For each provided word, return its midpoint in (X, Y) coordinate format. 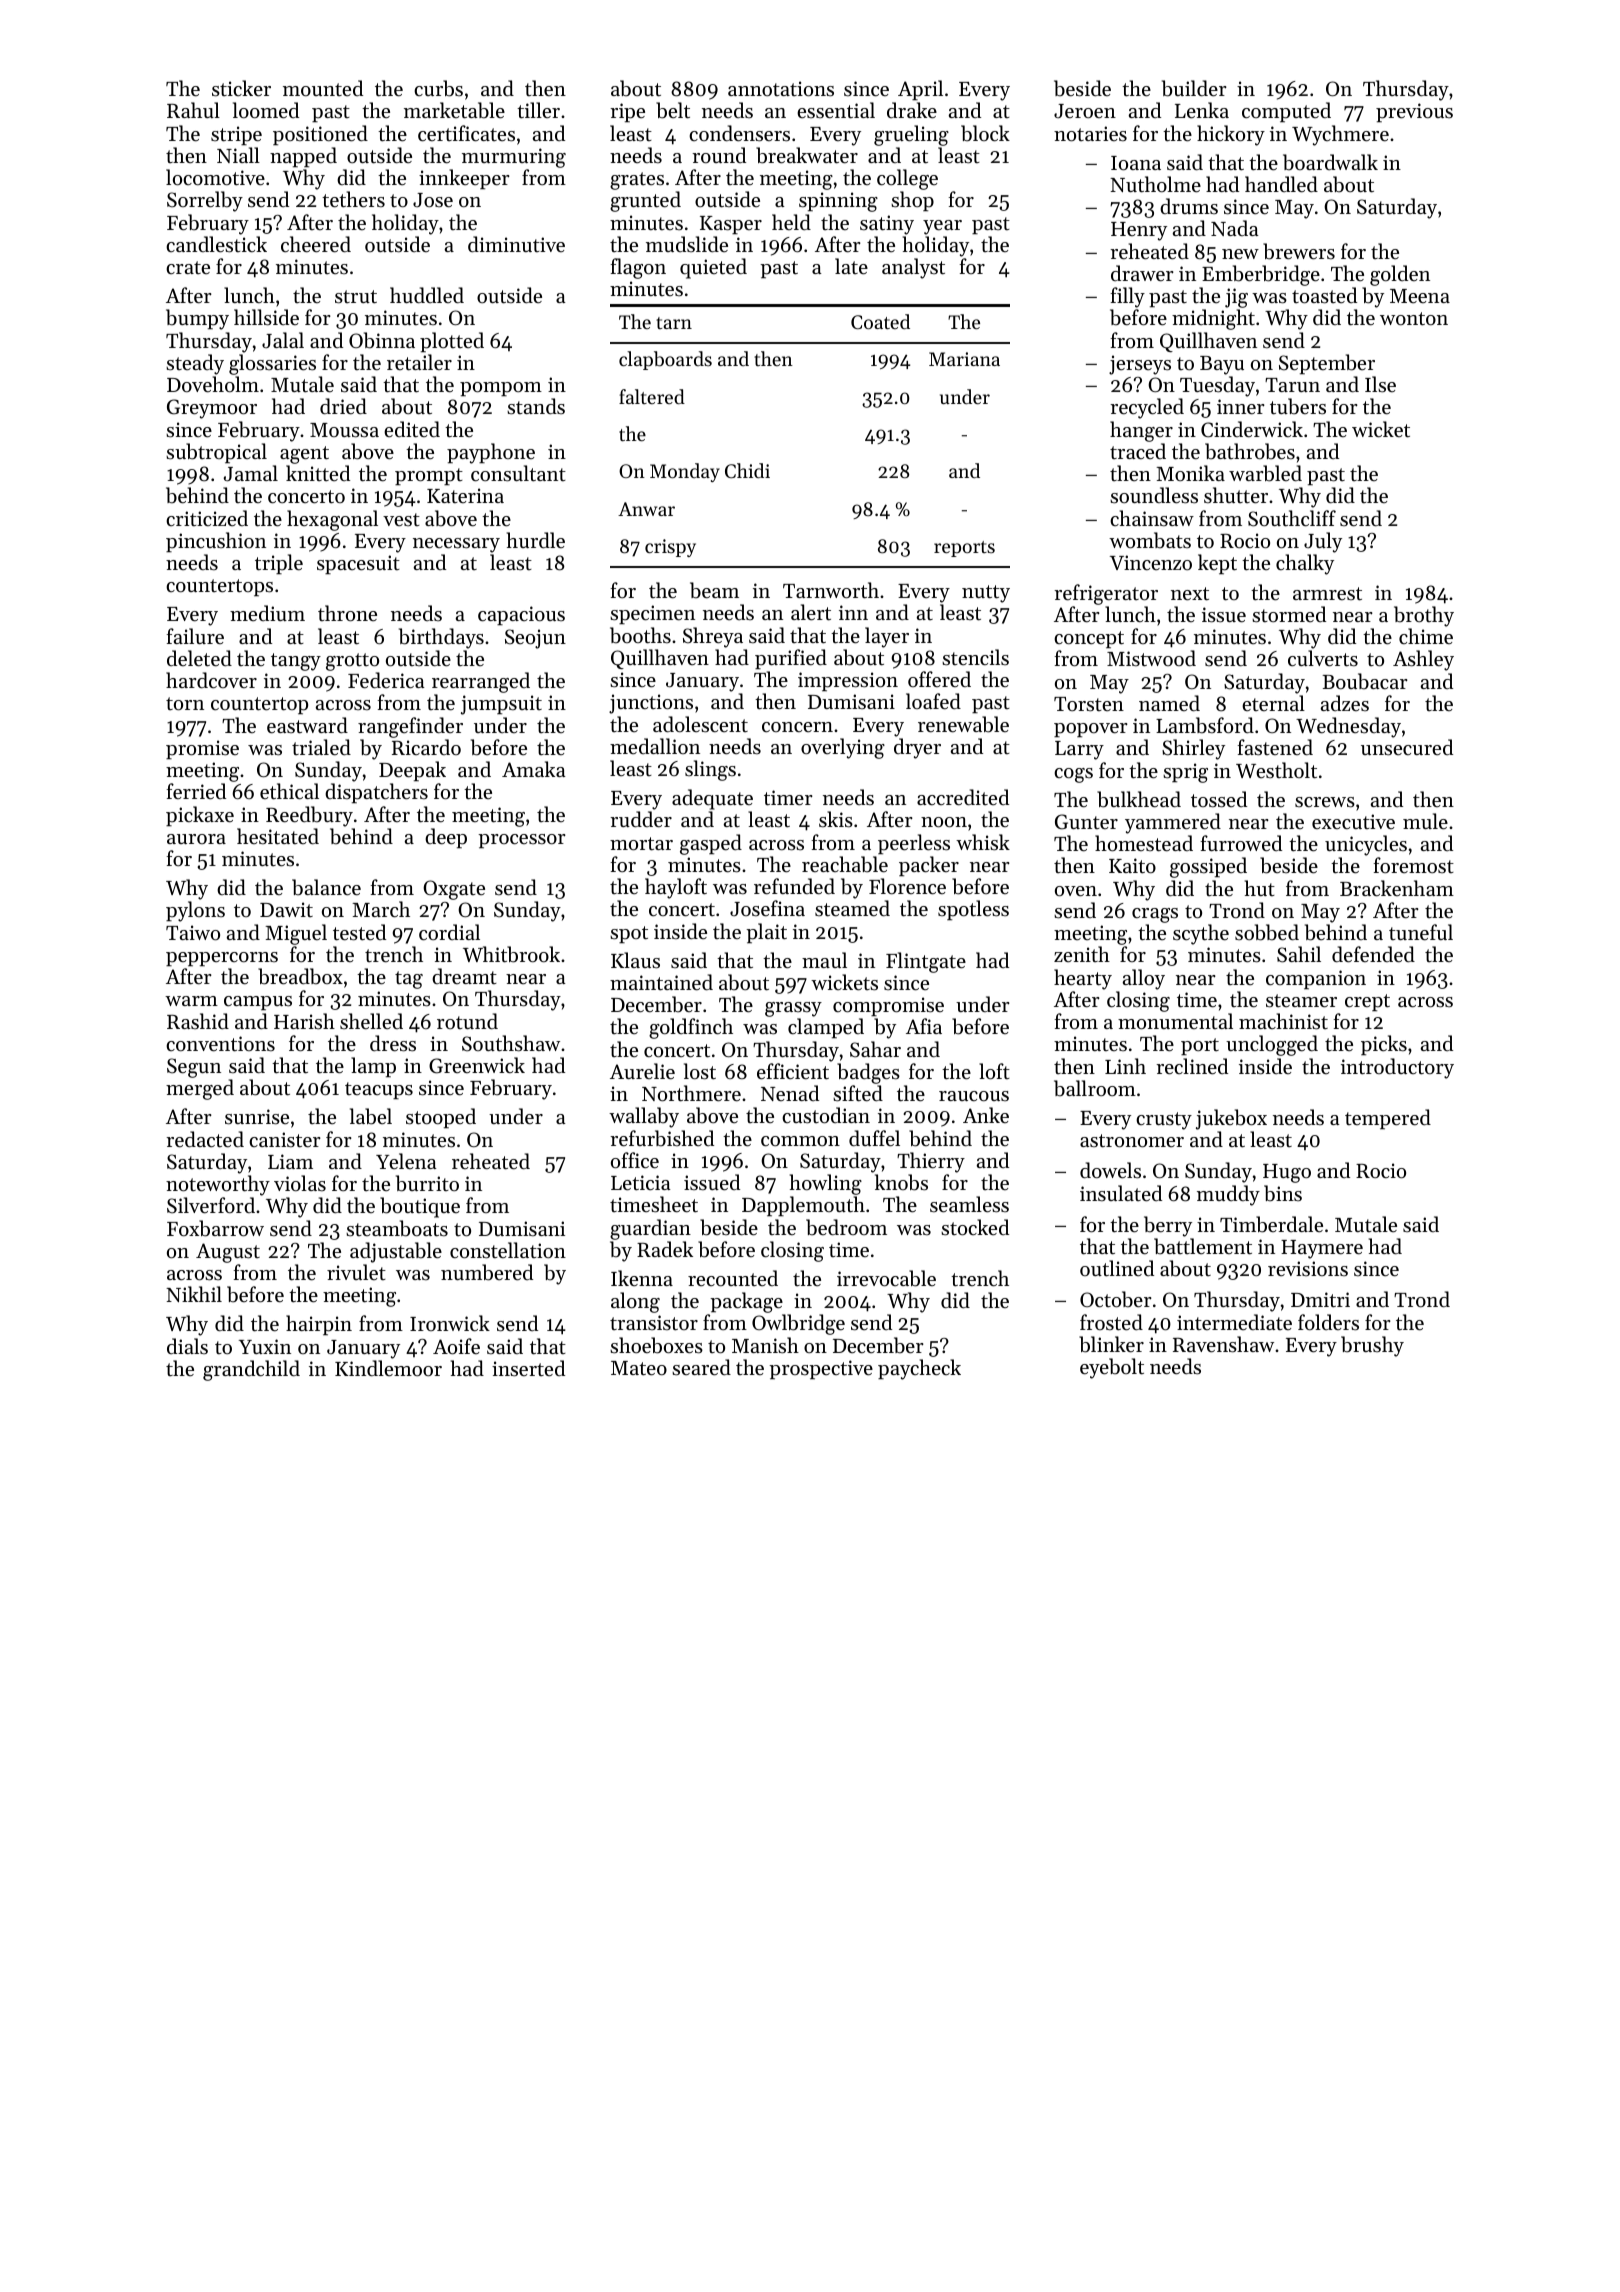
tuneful (1421, 932)
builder (1194, 88)
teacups (379, 1091)
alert (811, 612)
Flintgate (926, 962)
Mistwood (1151, 658)
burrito (427, 1183)
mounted (323, 88)
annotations (781, 89)
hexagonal (332, 520)
